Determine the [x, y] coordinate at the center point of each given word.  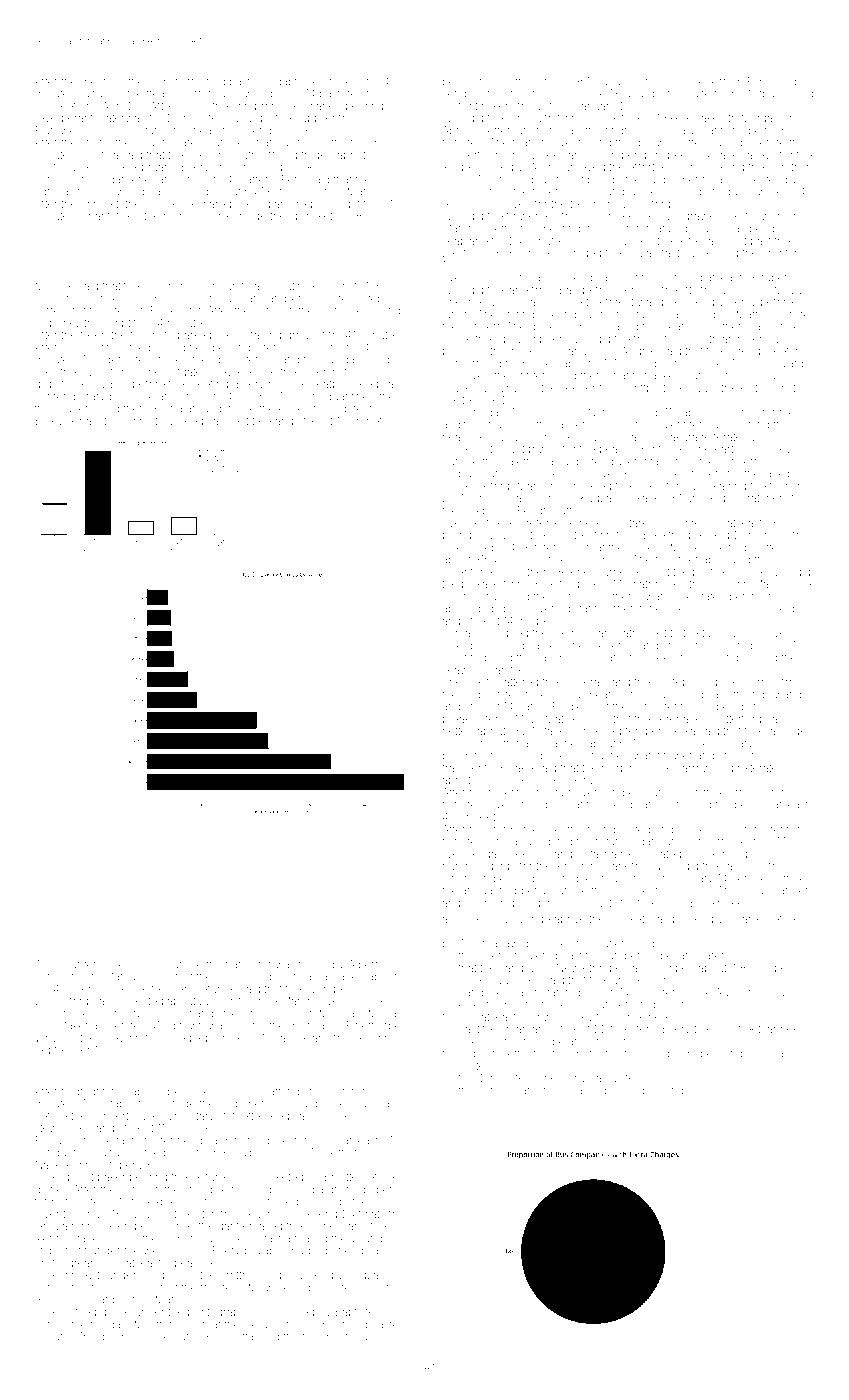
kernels [496, 1090]
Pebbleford [482, 485]
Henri [220, 1336]
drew [631, 130]
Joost [782, 387]
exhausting [94, 422]
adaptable [294, 82]
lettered [793, 878]
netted [458, 730]
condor [662, 1053]
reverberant [64, 117]
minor [236, 1140]
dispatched [62, 385]
